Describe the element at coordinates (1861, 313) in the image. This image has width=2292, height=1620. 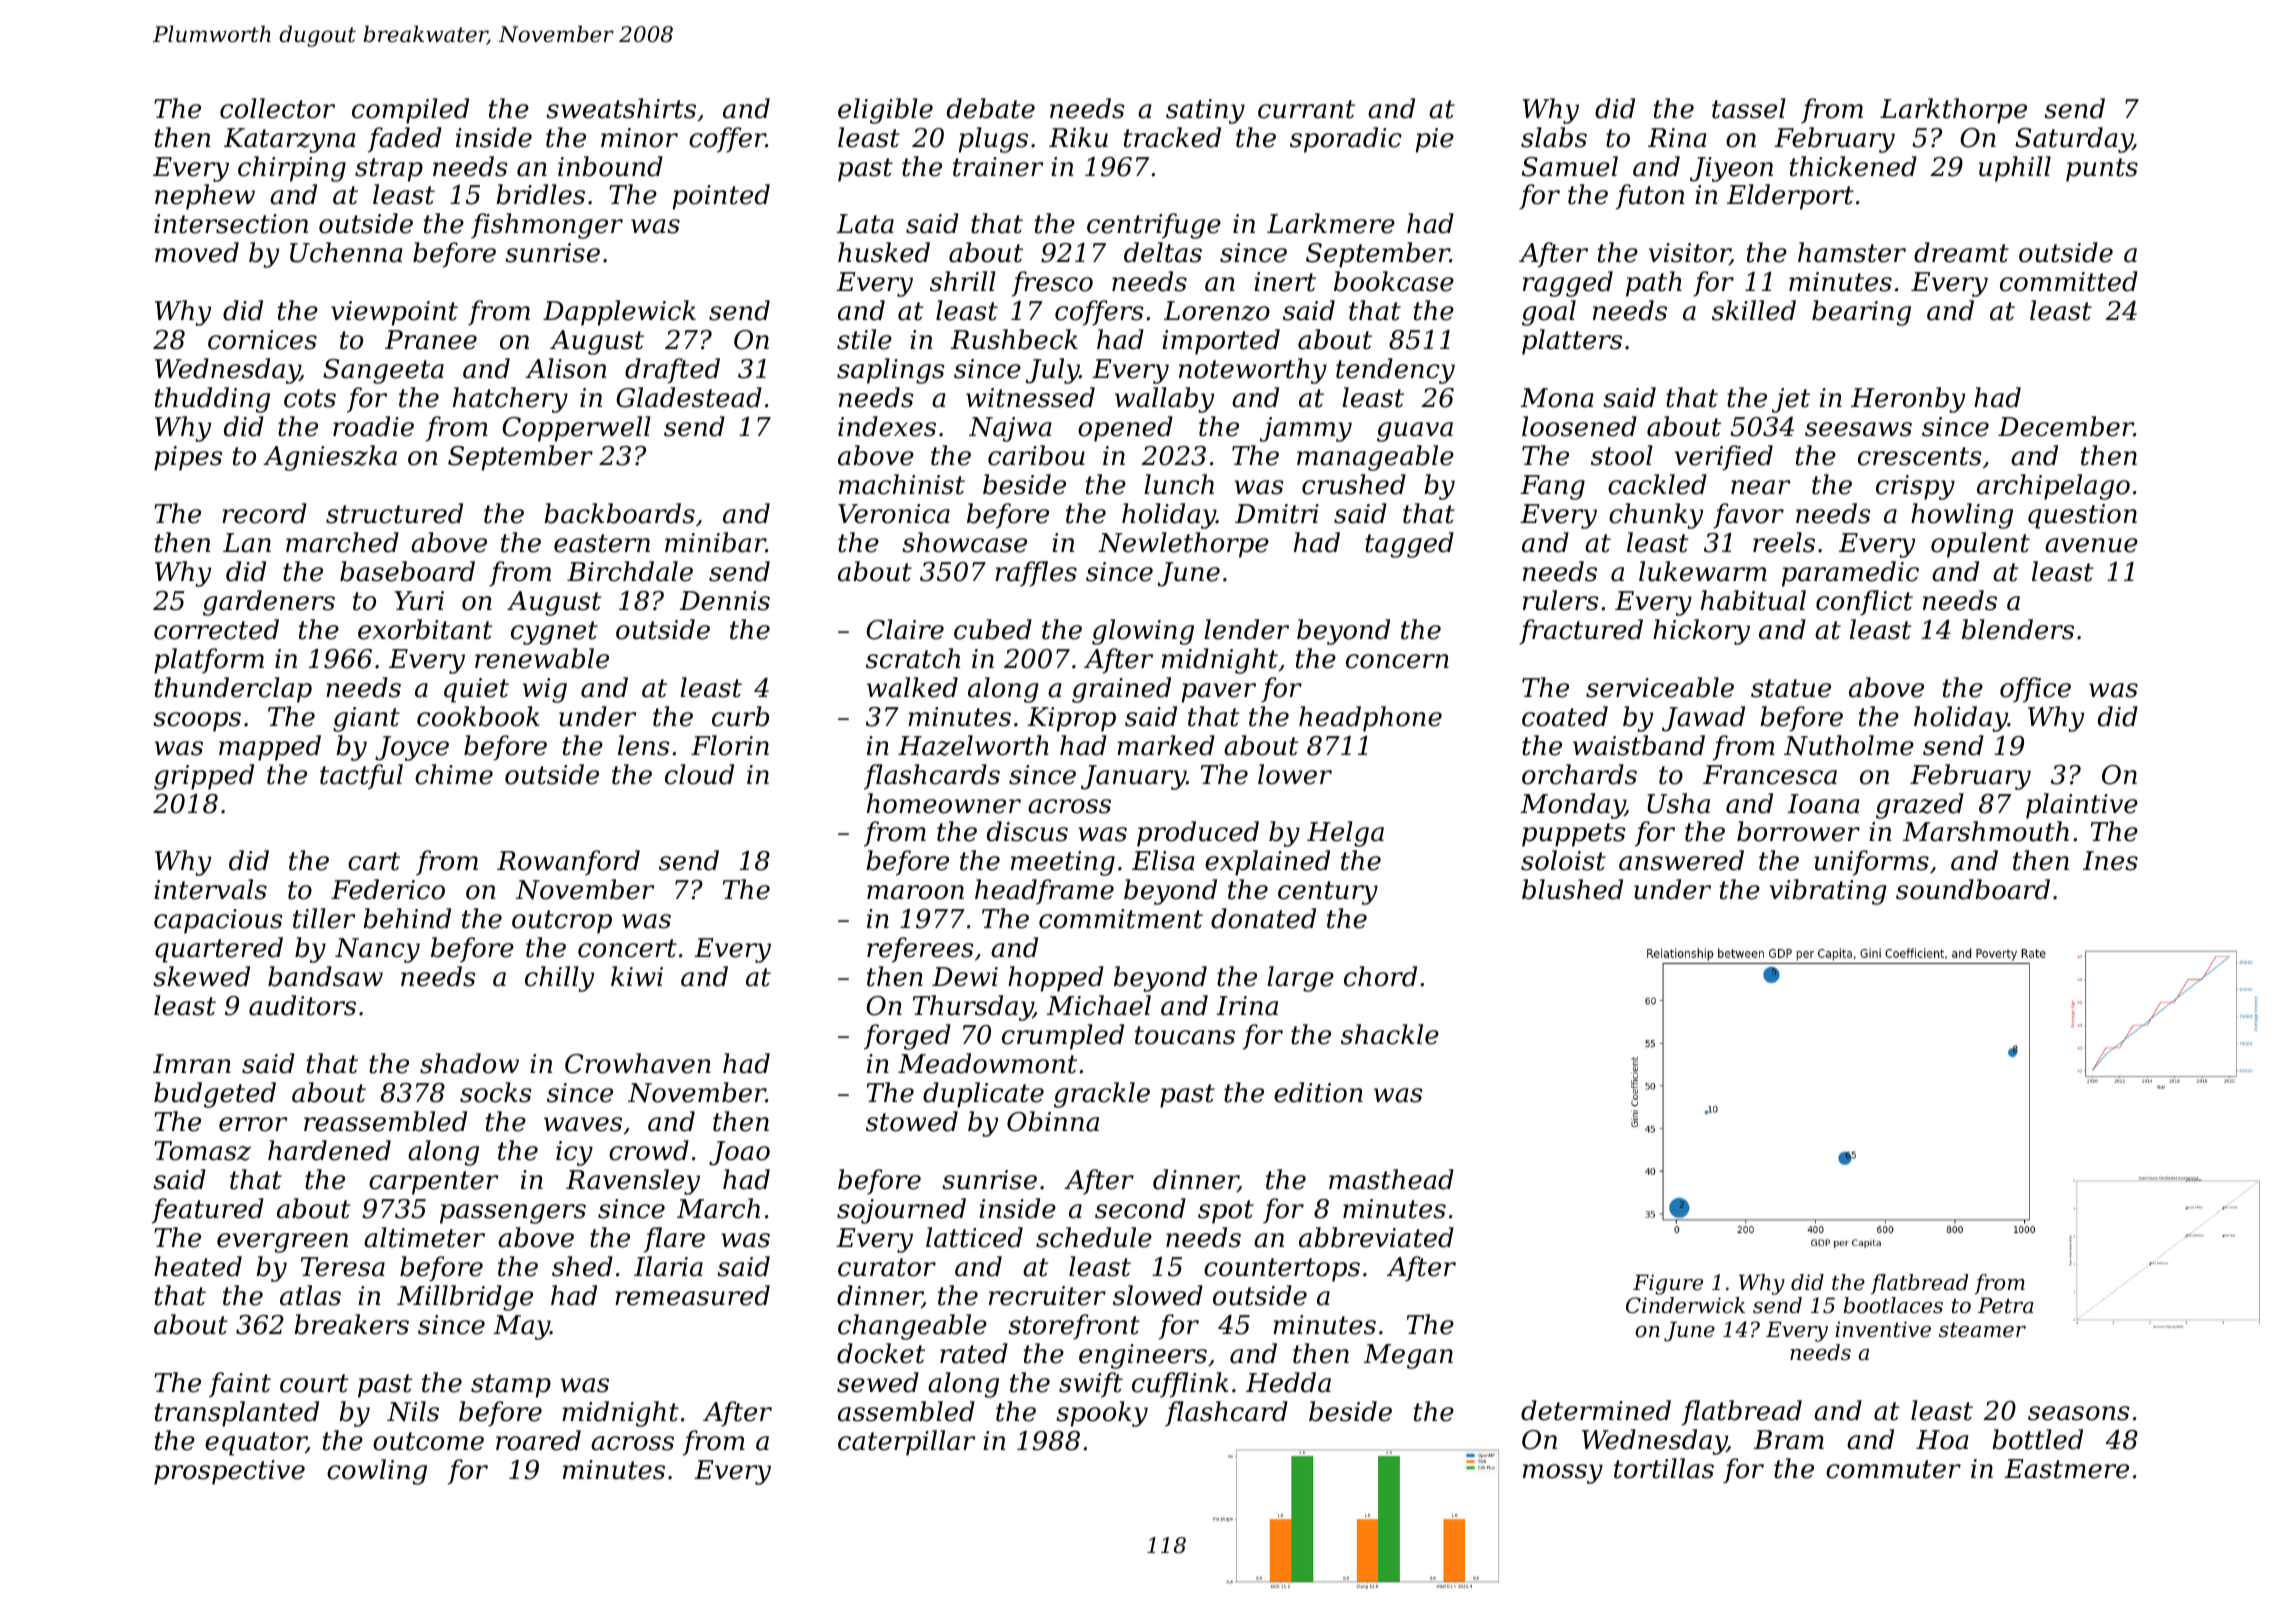
I see `bearing` at that location.
